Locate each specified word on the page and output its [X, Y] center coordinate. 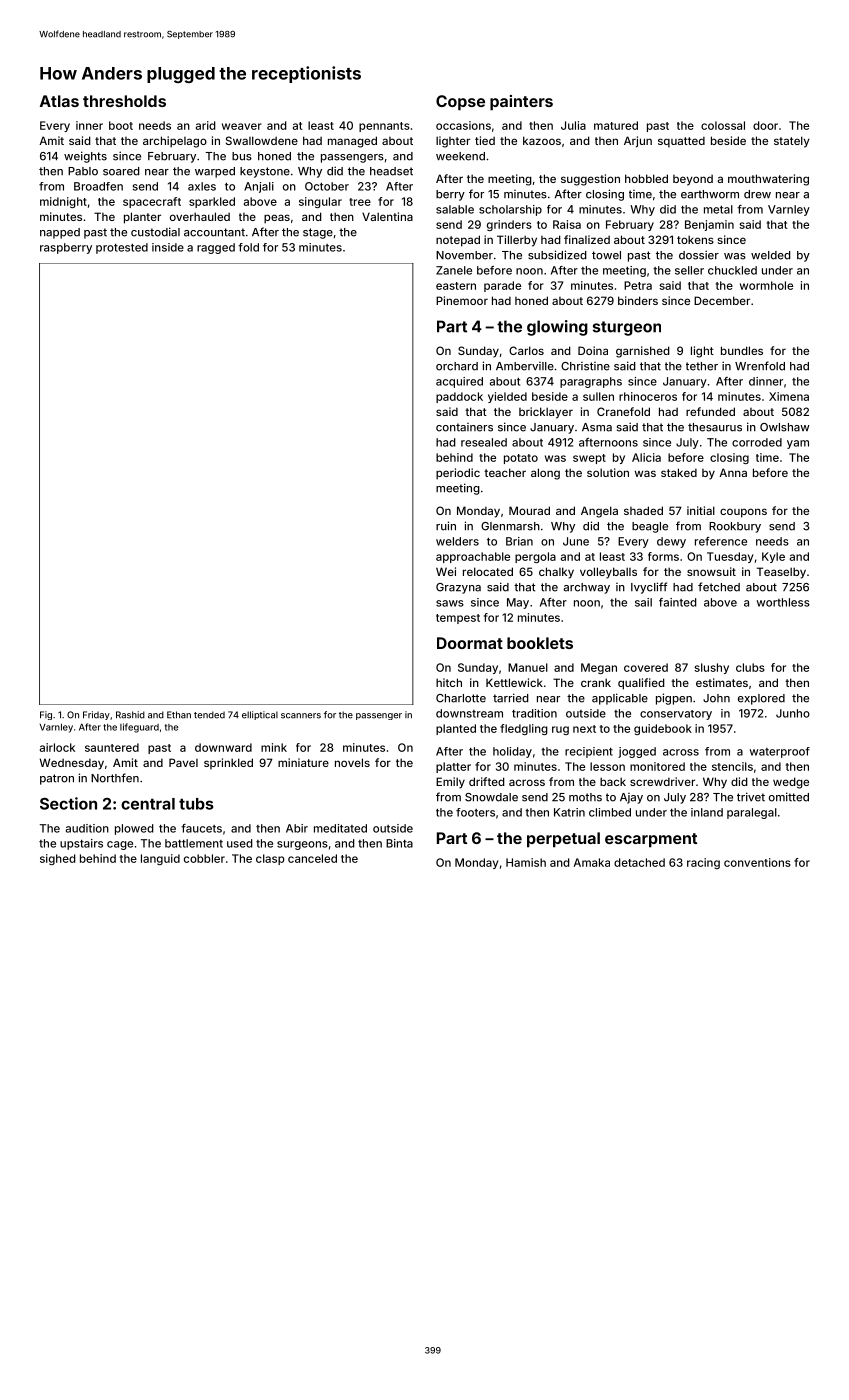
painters [521, 103]
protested [122, 248]
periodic [458, 474]
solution [608, 472]
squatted [681, 142]
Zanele [454, 270]
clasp [270, 859]
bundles [742, 350]
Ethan [179, 715]
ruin [446, 526]
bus [242, 156]
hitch [449, 682]
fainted [678, 602]
